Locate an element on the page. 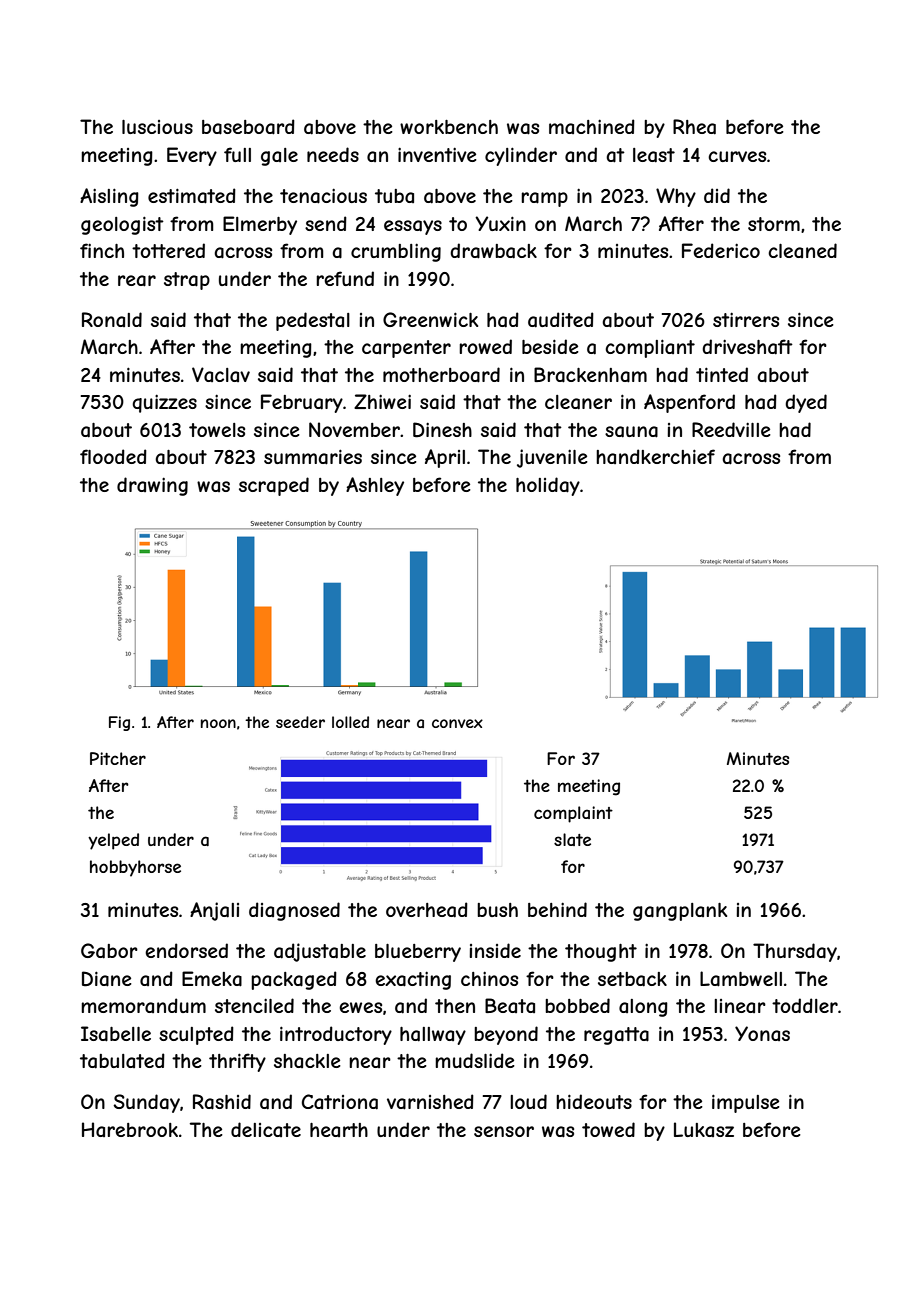 The width and height of the image is (924, 1311). least is located at coordinates (654, 155).
